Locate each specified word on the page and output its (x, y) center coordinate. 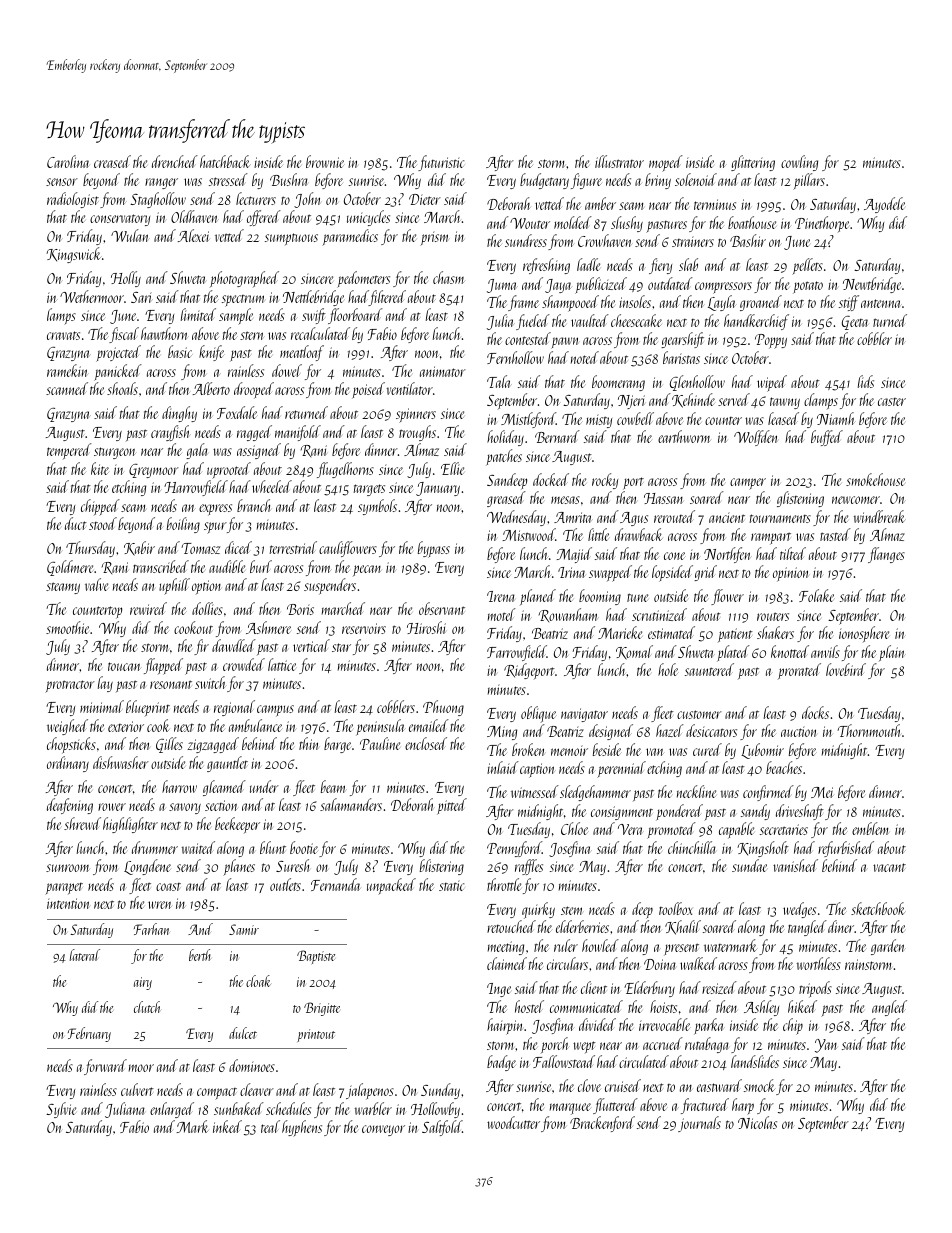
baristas (681, 357)
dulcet (243, 1033)
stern (251, 335)
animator (443, 371)
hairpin (504, 1026)
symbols (377, 507)
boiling (183, 525)
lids (866, 381)
